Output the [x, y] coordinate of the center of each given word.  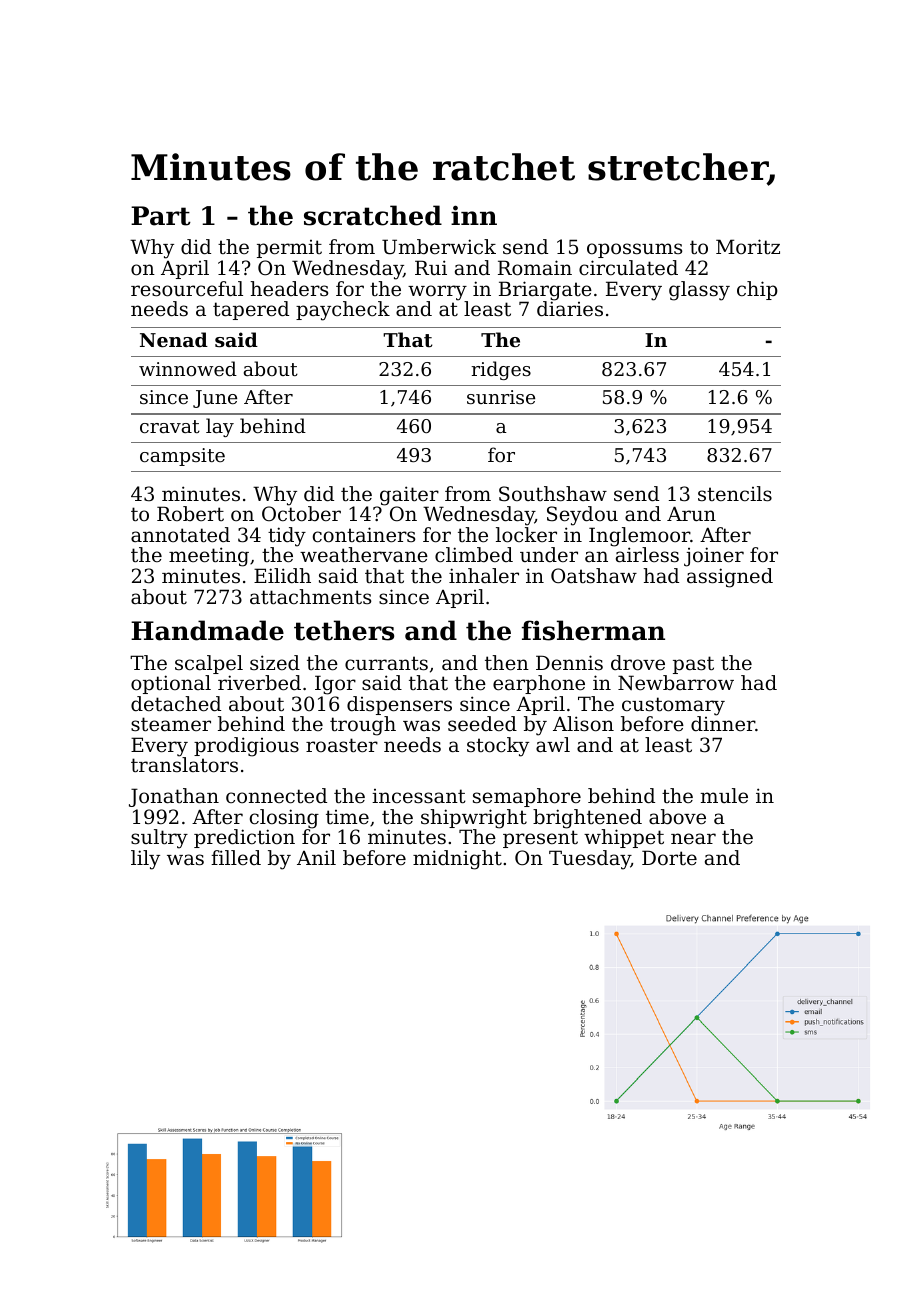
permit [289, 249]
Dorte [669, 857]
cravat [170, 426]
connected [276, 796]
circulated [628, 268]
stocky [498, 747]
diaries [570, 309]
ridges [501, 370]
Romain [535, 268]
